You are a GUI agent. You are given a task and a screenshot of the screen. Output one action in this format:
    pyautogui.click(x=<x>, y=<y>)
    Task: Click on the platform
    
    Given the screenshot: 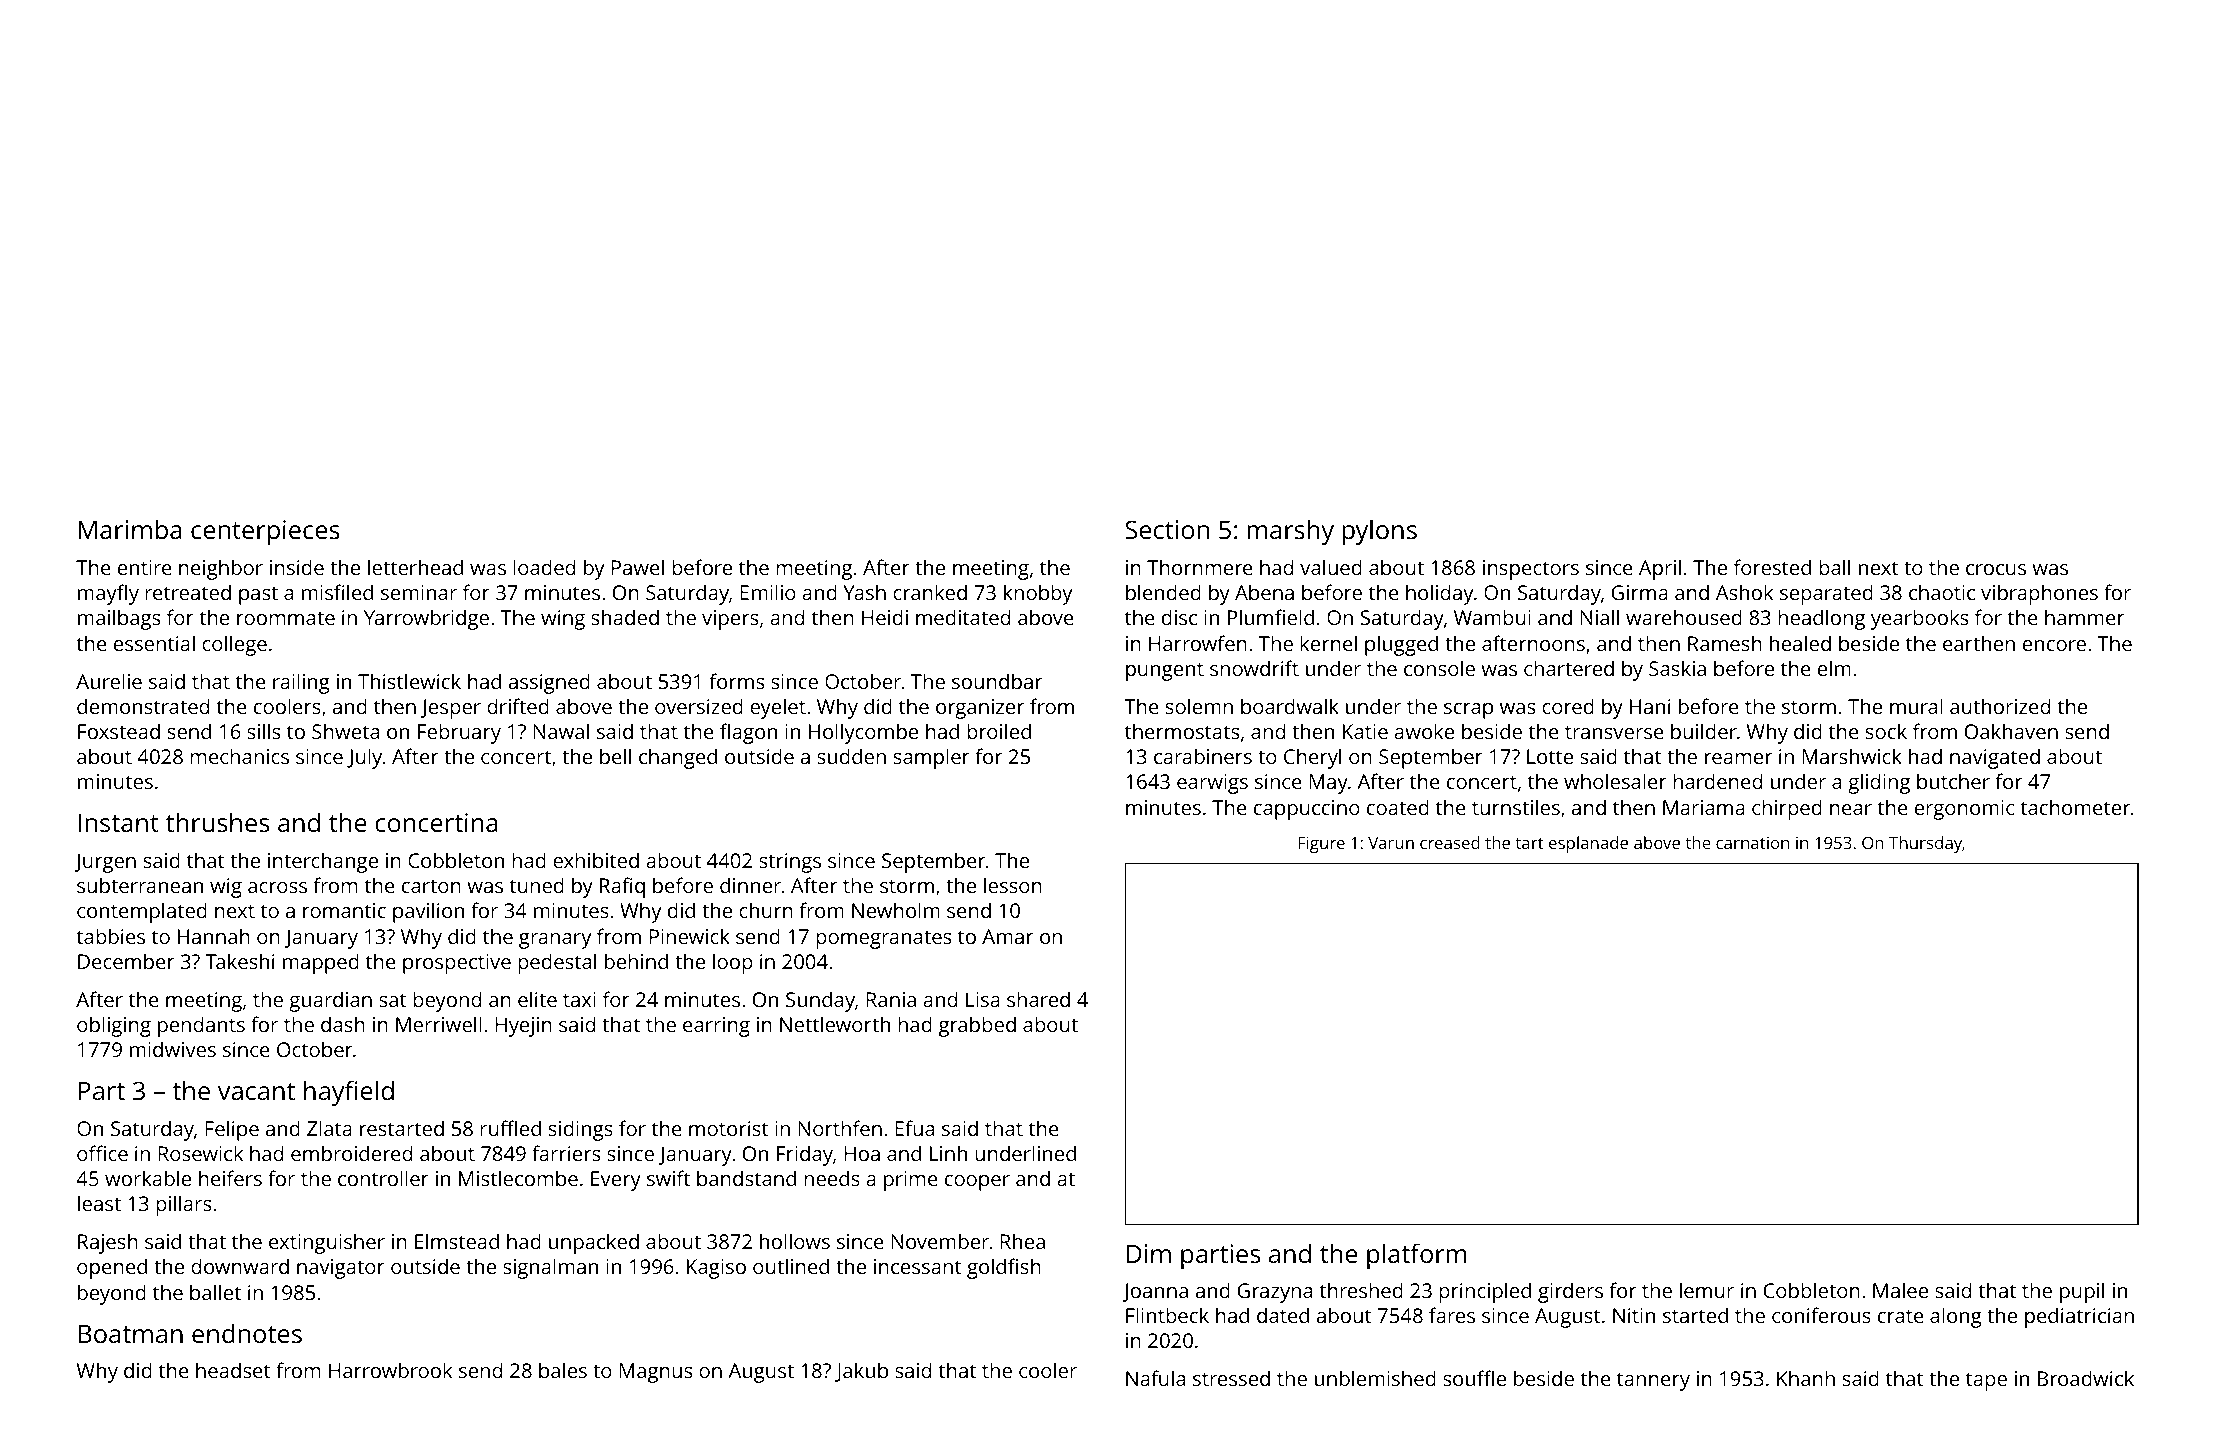 What is the action you would take?
    pyautogui.click(x=1416, y=1256)
